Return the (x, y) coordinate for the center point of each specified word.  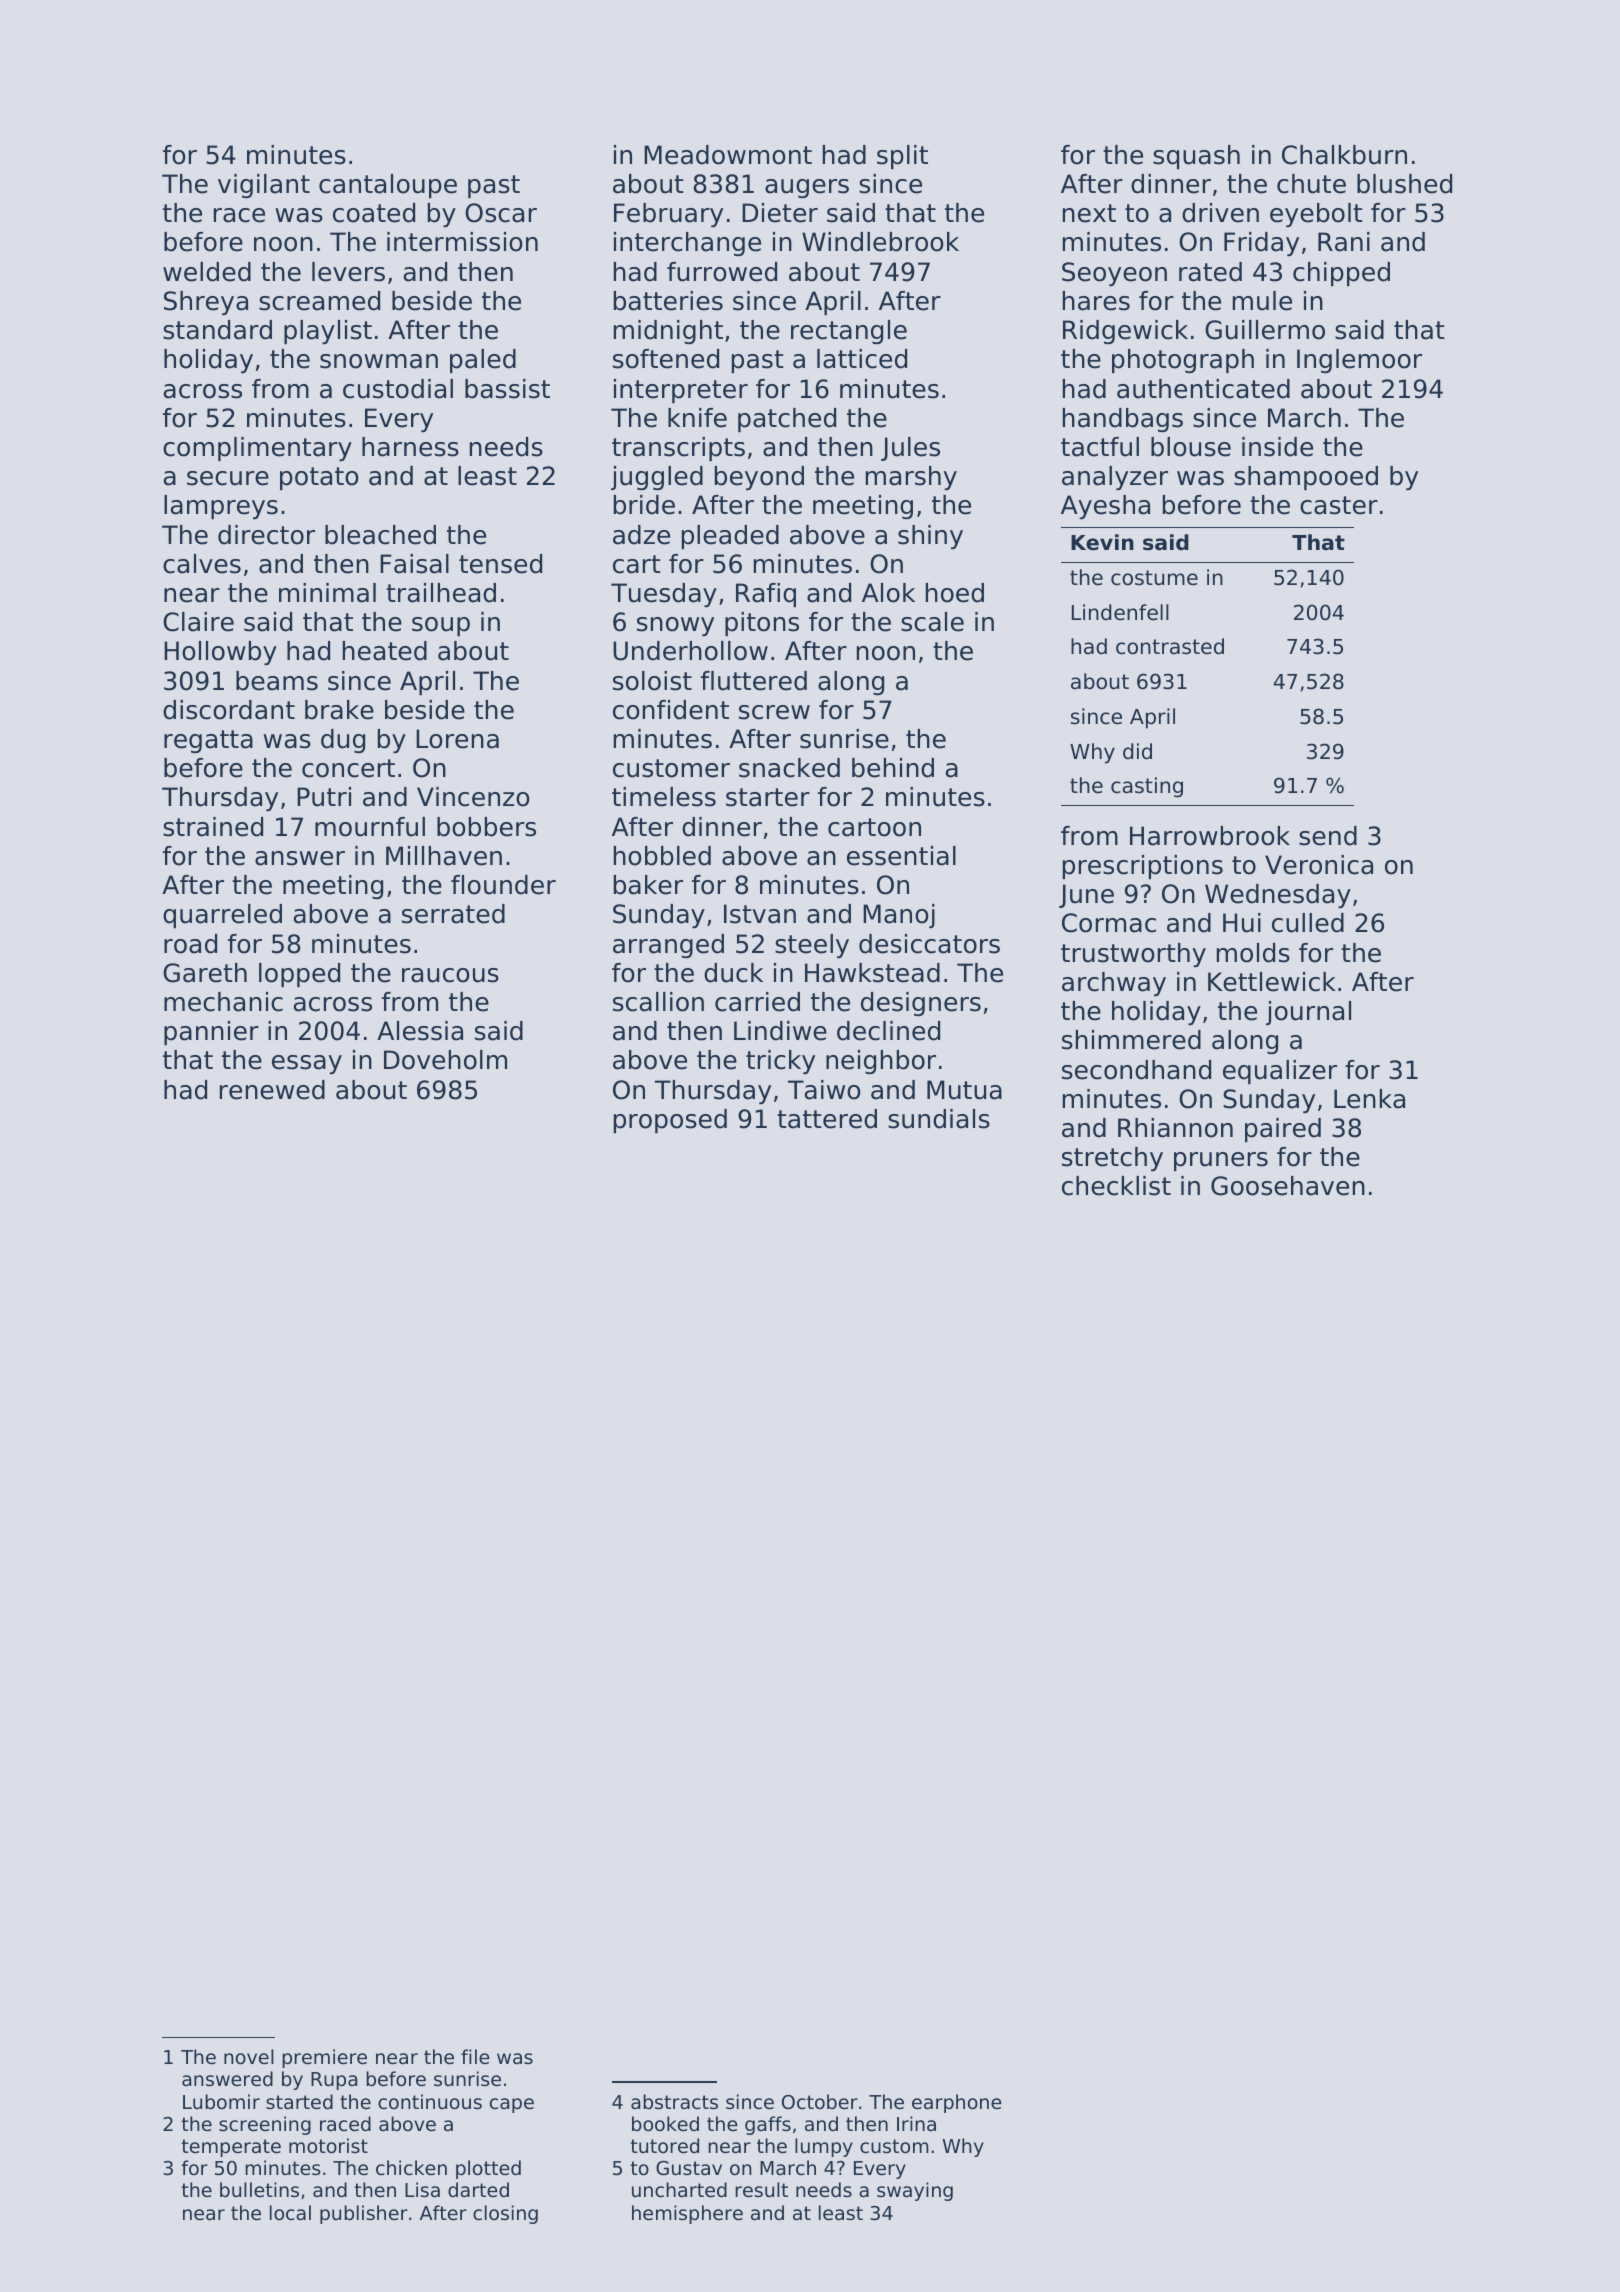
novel (249, 2056)
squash (1196, 157)
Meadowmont (728, 155)
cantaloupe (388, 186)
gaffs (768, 2125)
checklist (1116, 1186)
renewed (272, 1090)
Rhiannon (1175, 1128)
